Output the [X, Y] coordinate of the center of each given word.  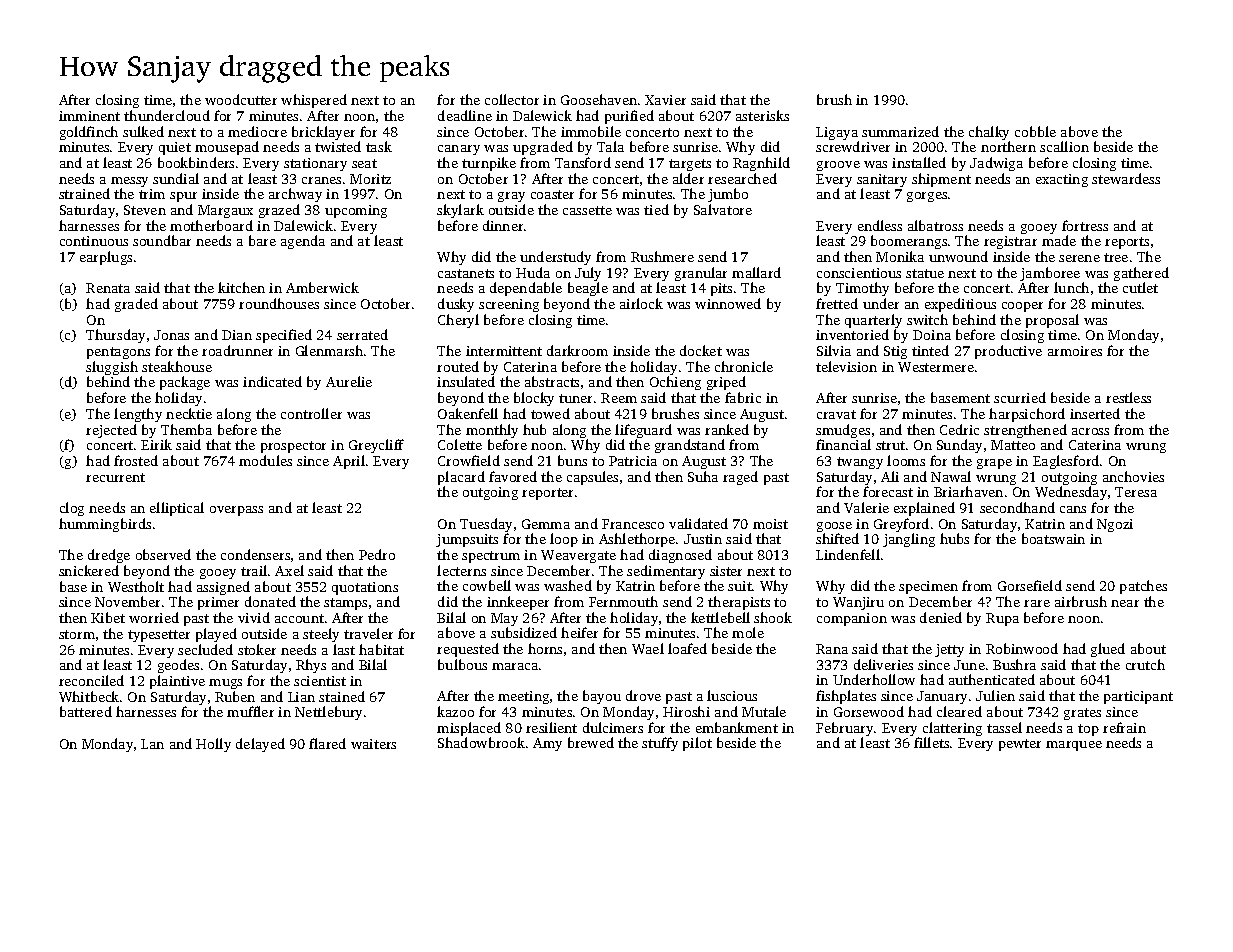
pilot [697, 744]
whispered [314, 101]
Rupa [1002, 619]
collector [512, 99]
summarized [900, 131]
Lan [152, 744]
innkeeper [518, 603]
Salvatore [723, 209]
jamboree [1050, 274]
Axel [289, 570]
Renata [108, 288]
